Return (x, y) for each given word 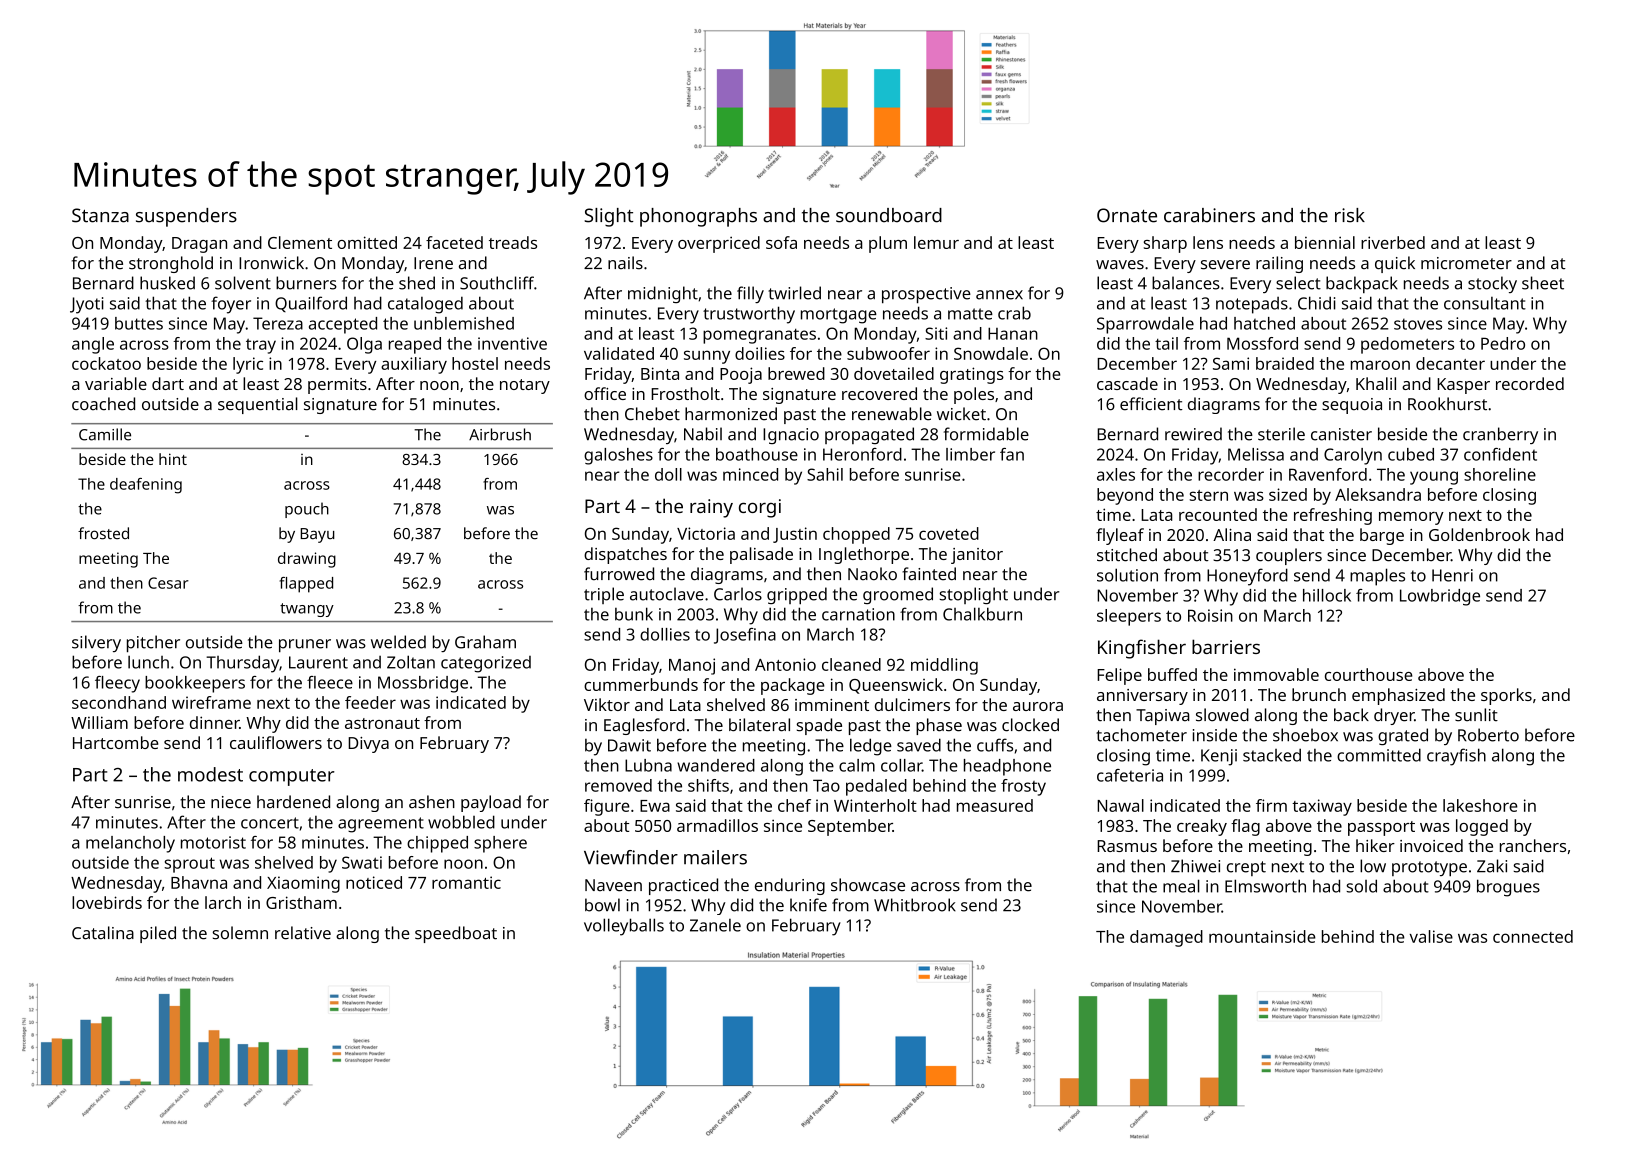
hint (173, 459)
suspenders (186, 217)
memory (1411, 518)
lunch (148, 662)
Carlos (738, 594)
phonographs (698, 217)
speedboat (456, 934)
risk (1350, 215)
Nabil (703, 434)
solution (1127, 575)
